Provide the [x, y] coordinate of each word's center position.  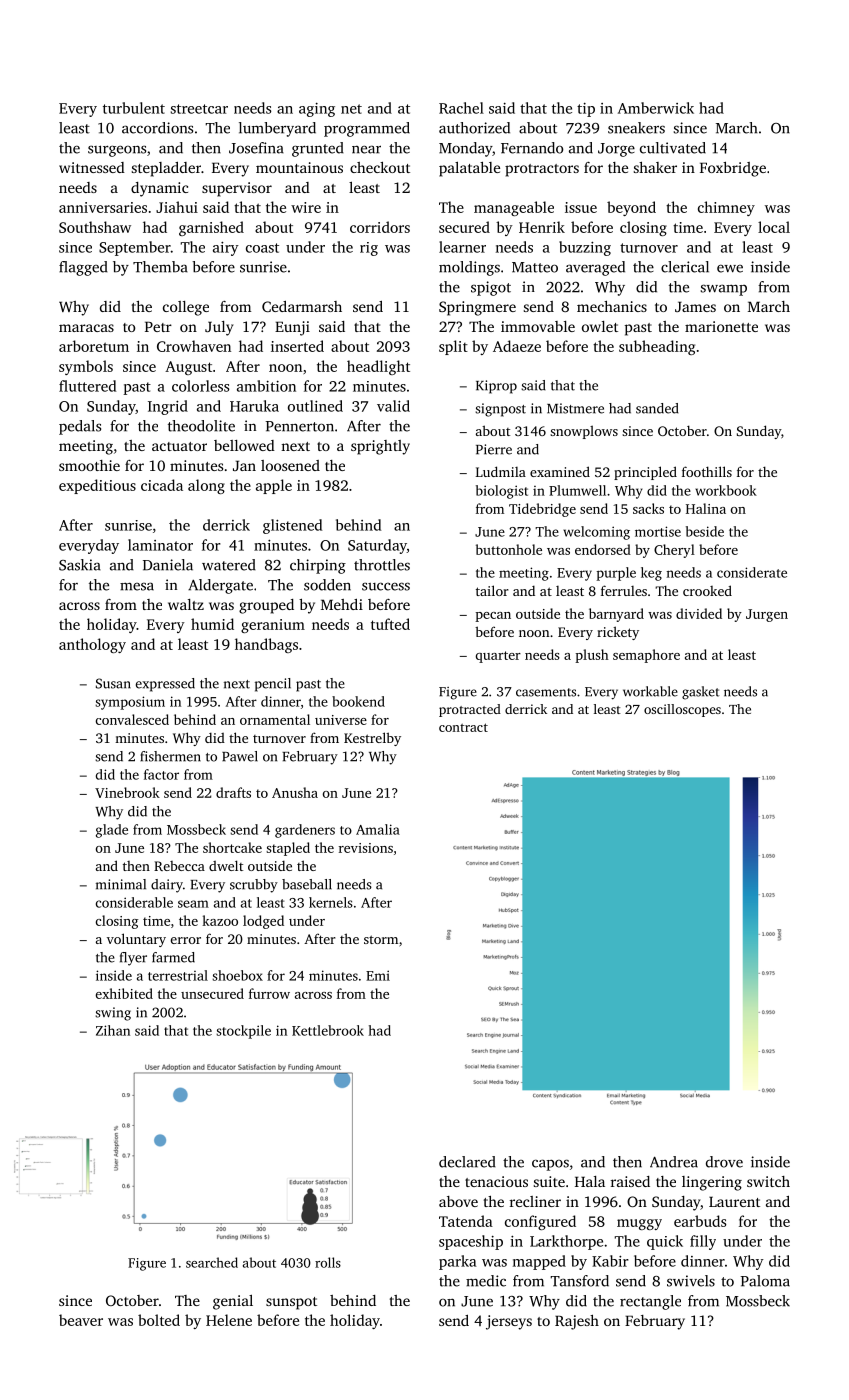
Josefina [256, 148]
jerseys [509, 1322]
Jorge [616, 150]
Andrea [674, 1162]
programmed [367, 129]
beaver [81, 1320]
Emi [378, 975]
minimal [121, 884]
